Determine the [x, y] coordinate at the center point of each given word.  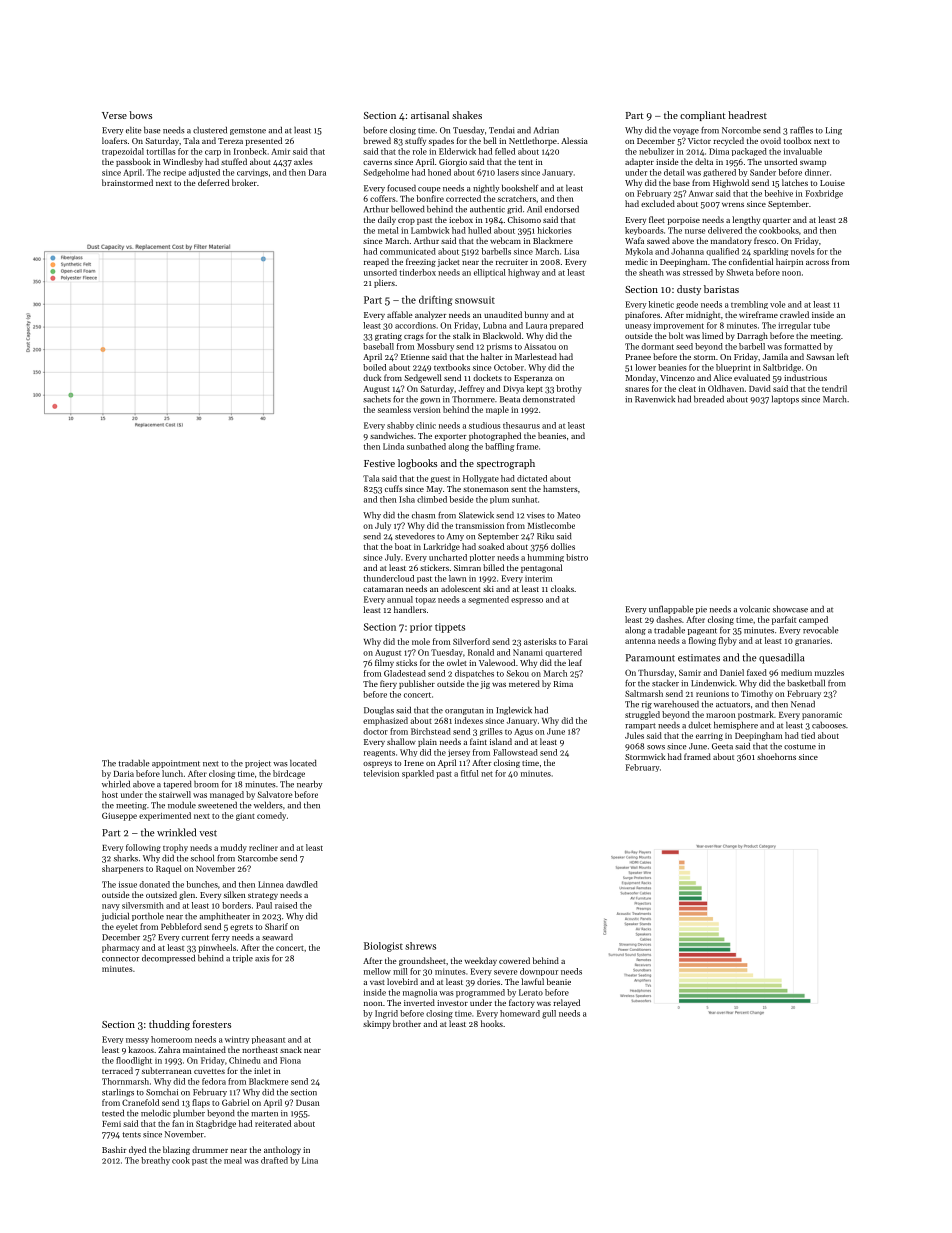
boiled [374, 367]
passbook [133, 162]
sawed [658, 240]
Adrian [546, 130]
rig [647, 705]
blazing [176, 1150]
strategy [263, 896]
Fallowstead [515, 752]
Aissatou [540, 346]
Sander [763, 172]
